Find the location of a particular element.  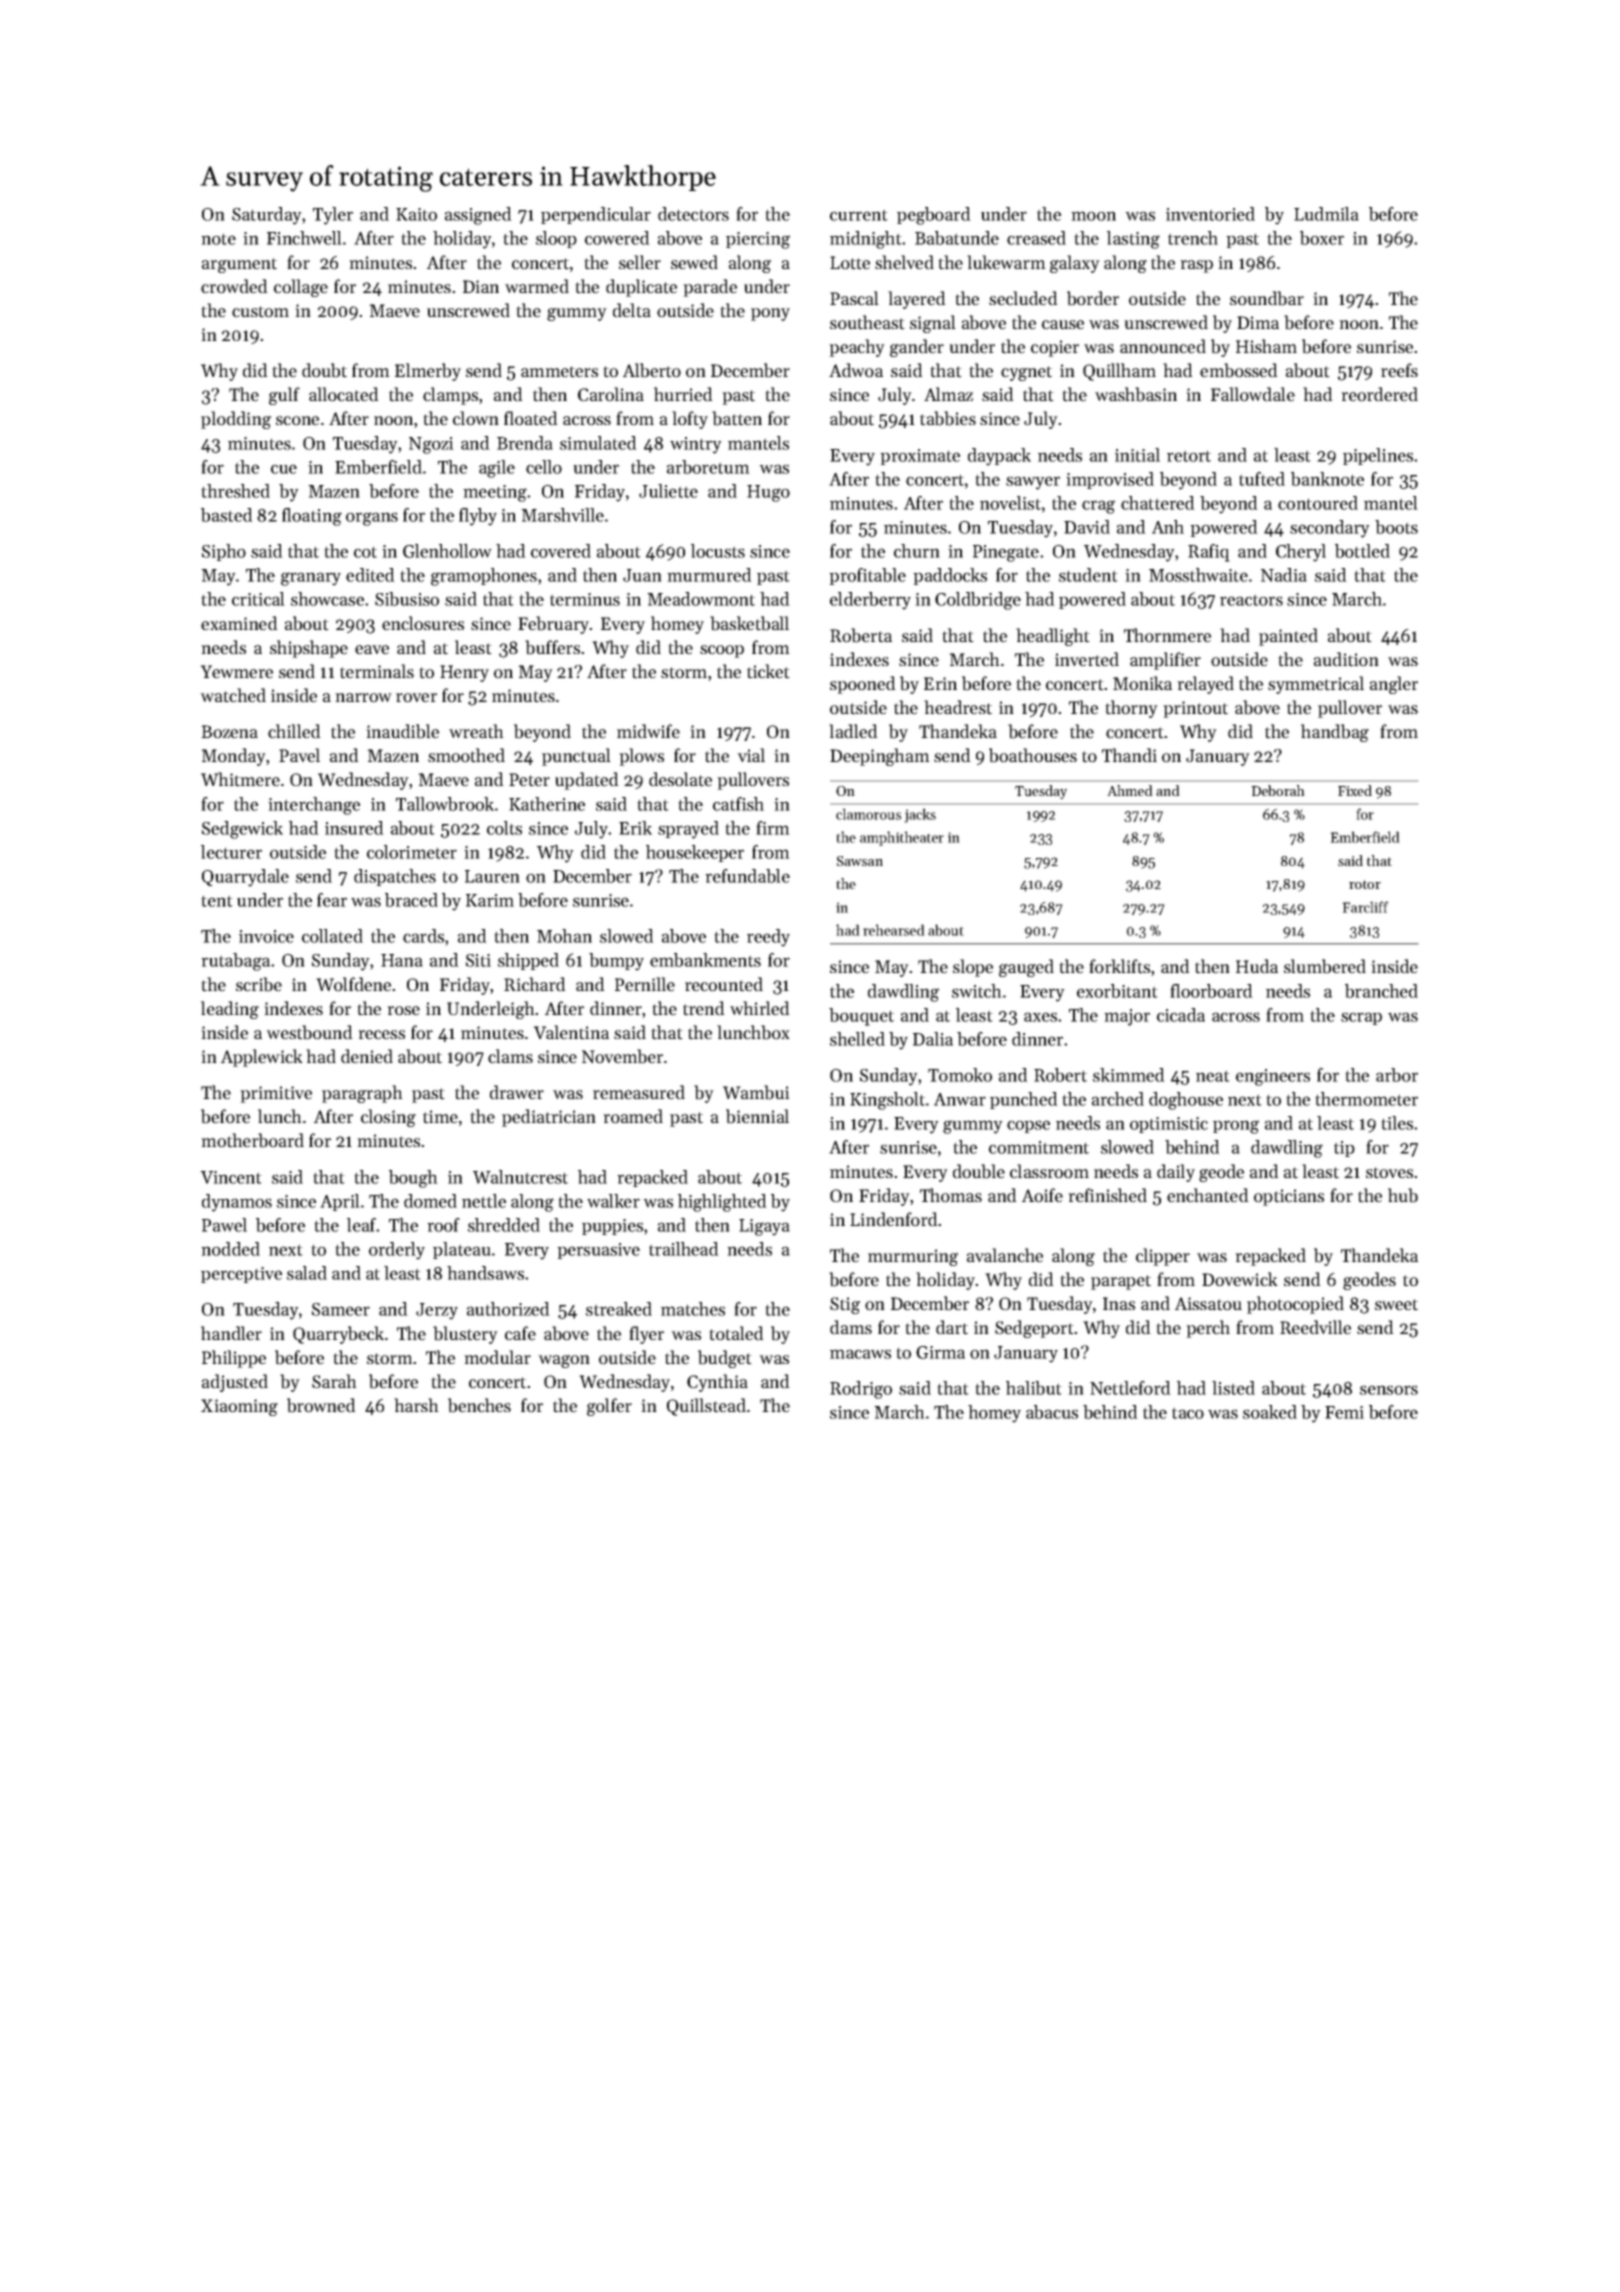

washbasin is located at coordinates (1136, 394).
